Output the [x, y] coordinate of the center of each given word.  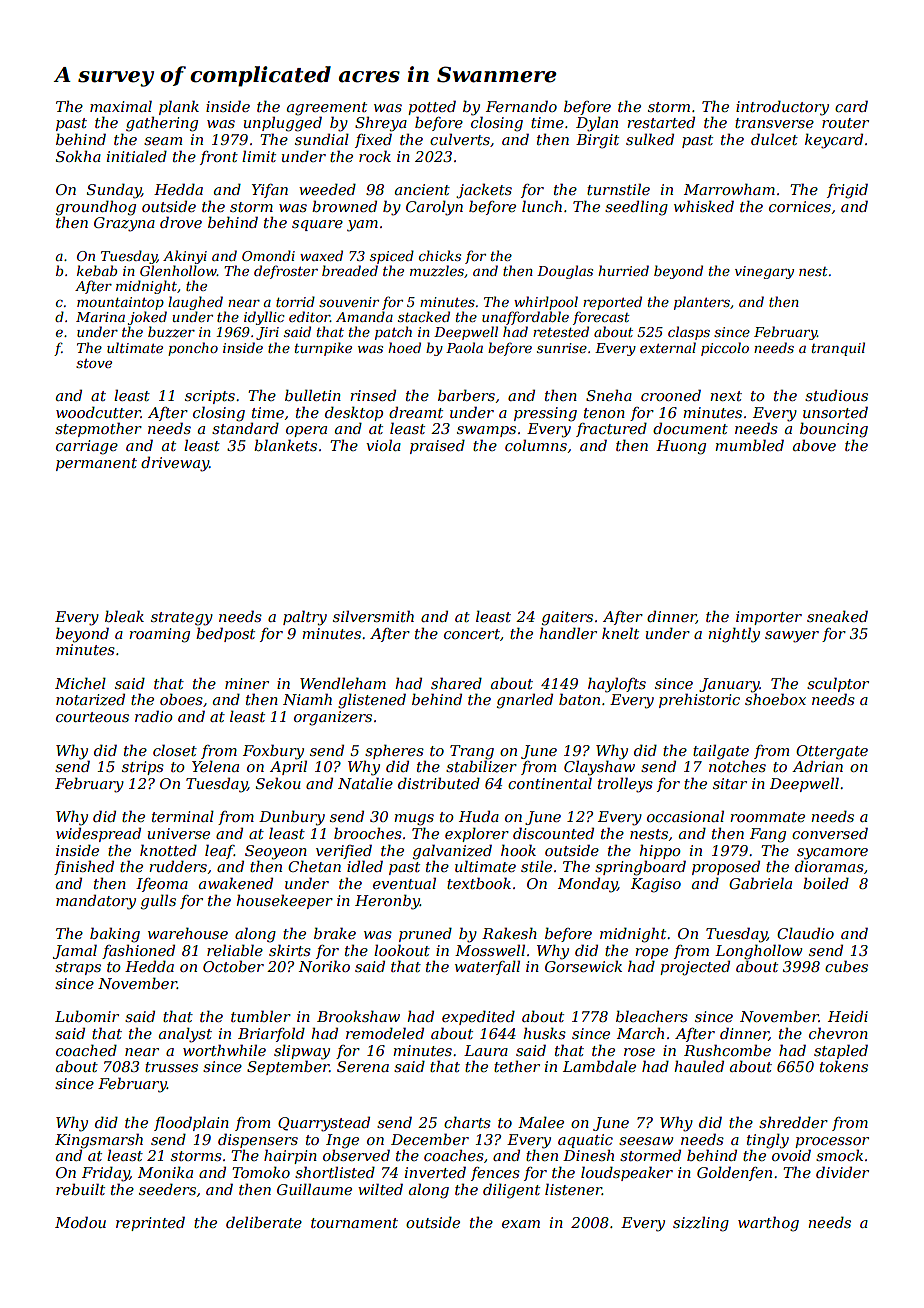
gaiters [567, 618]
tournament [354, 1223]
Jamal [75, 951]
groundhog [96, 208]
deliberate [264, 1222]
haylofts [617, 685]
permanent [96, 464]
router [845, 123]
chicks [440, 255]
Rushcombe [727, 1050]
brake [335, 933]
